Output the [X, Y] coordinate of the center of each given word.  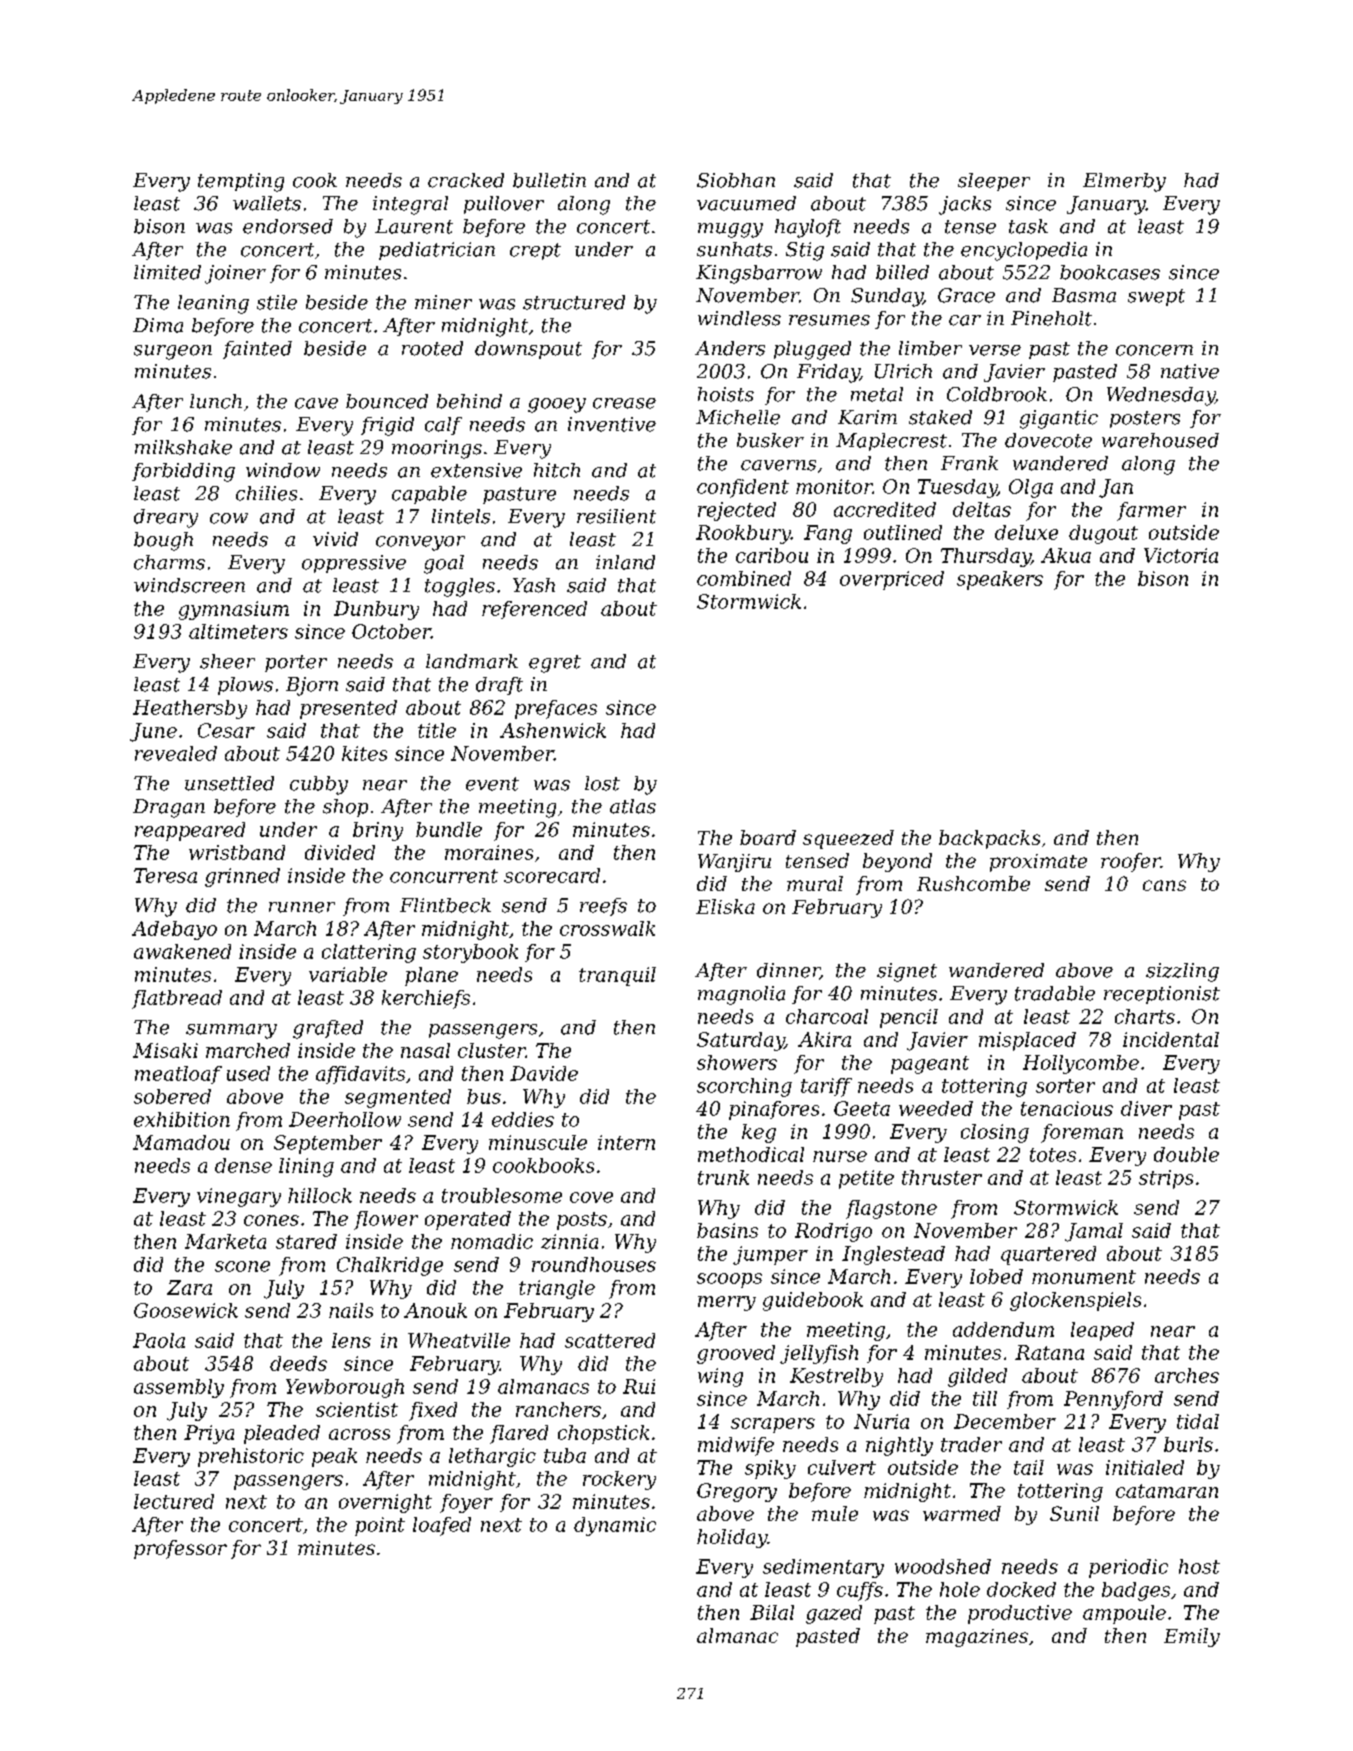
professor [180, 1549]
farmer [1151, 511]
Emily [1192, 1637]
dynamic [615, 1526]
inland [625, 562]
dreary [166, 518]
